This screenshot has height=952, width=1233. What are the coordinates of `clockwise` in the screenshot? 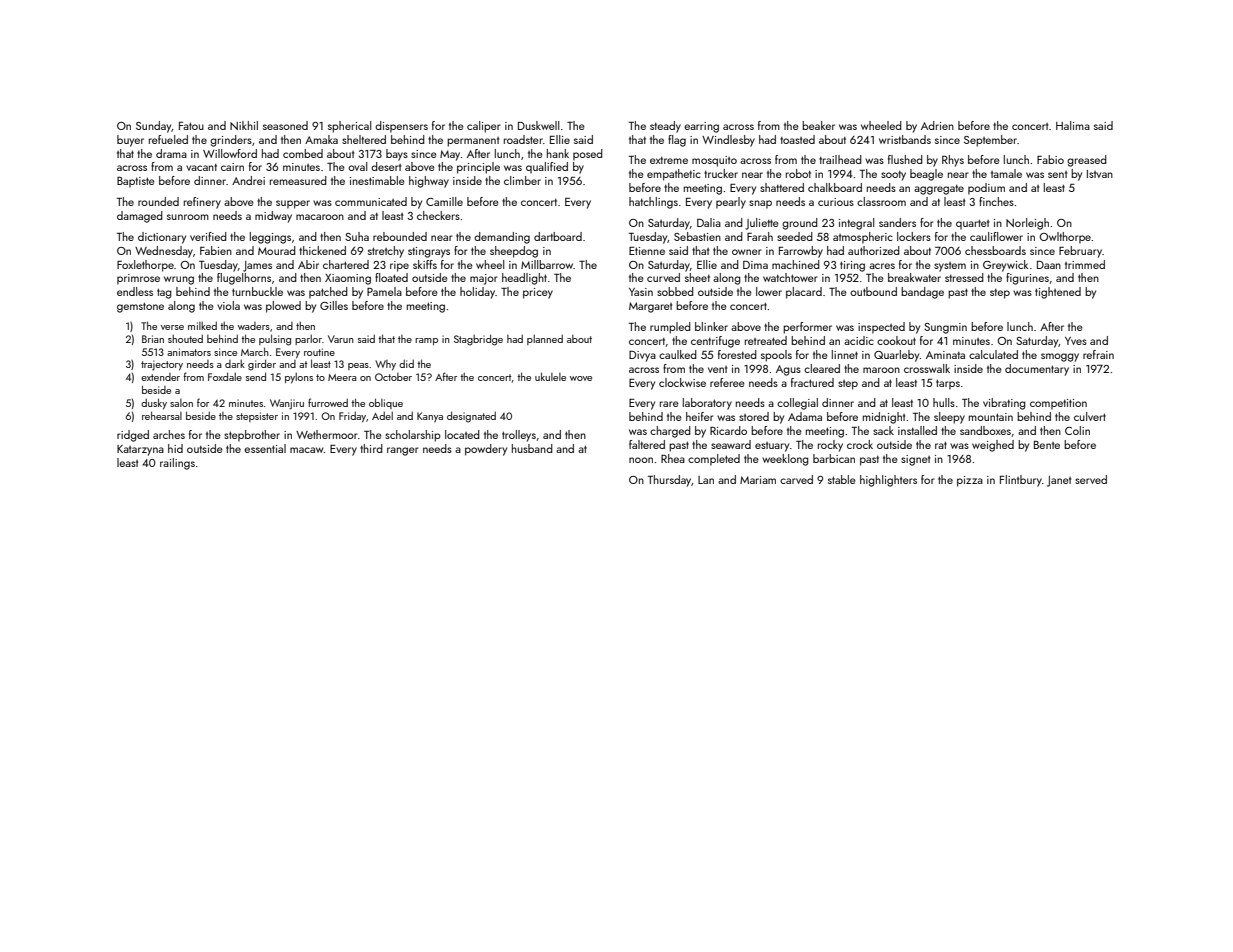 It's located at (682, 382).
